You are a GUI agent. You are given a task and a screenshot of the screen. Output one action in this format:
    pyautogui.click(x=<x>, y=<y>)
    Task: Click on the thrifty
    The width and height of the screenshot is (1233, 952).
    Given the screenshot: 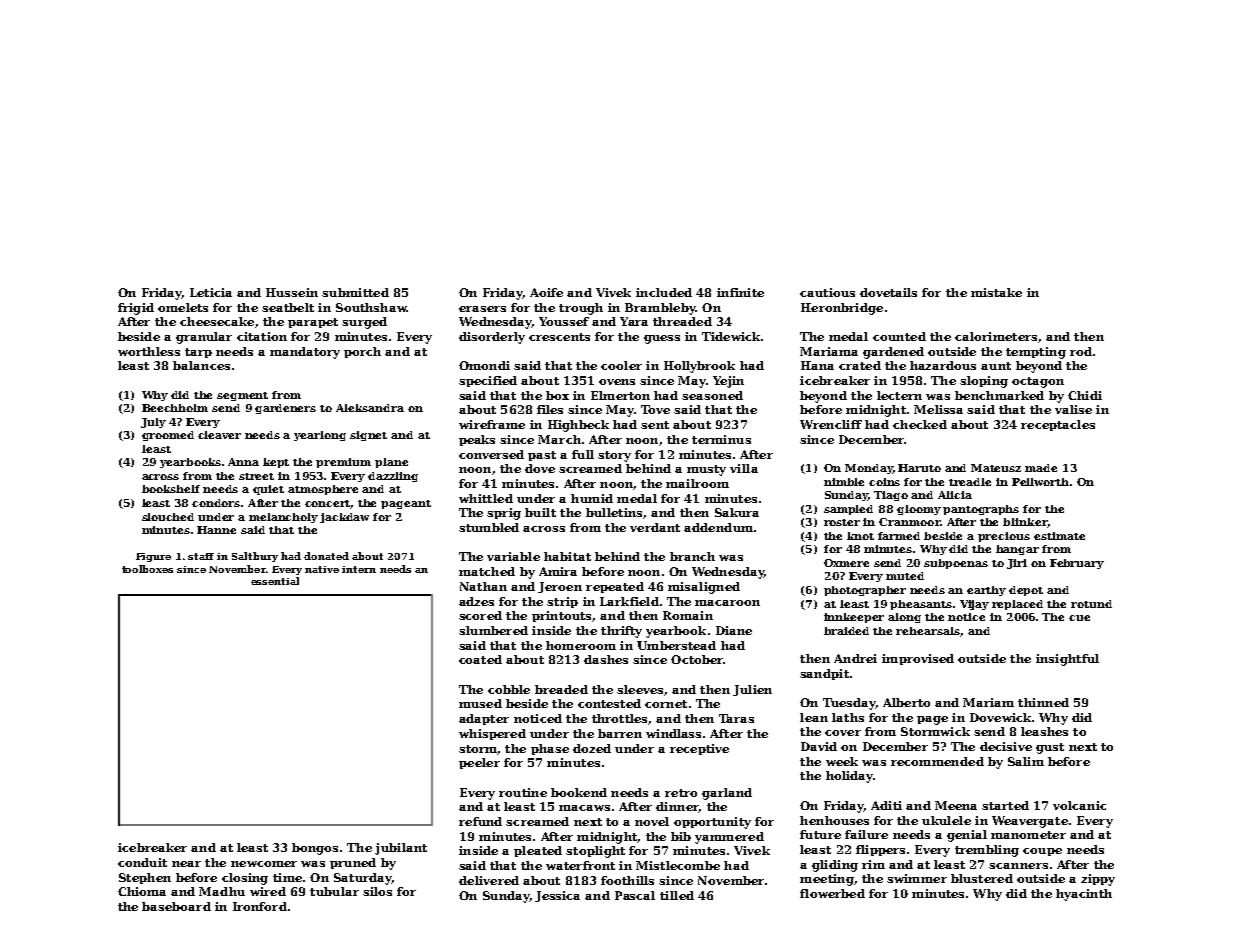 What is the action you would take?
    pyautogui.click(x=621, y=632)
